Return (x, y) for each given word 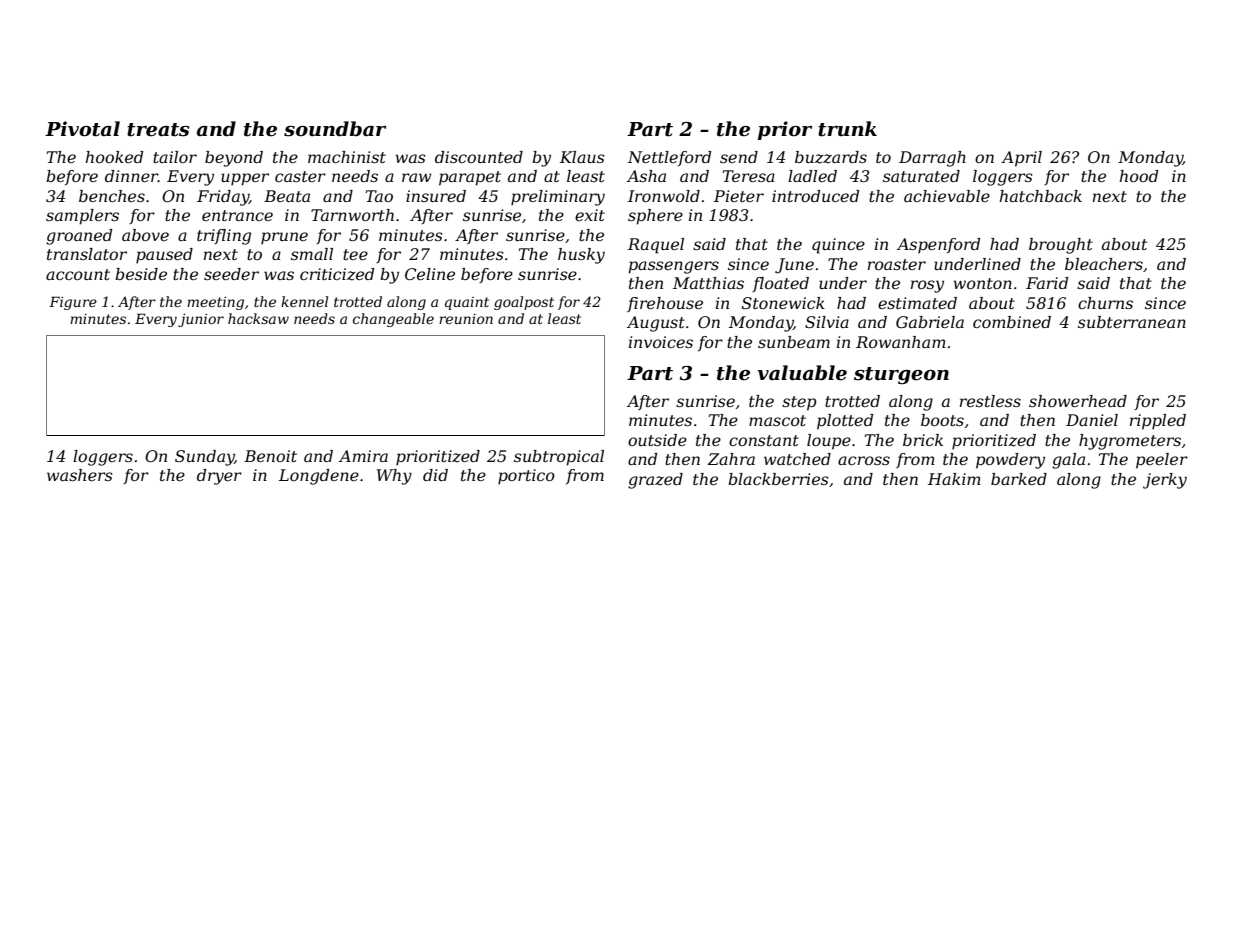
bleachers (1104, 264)
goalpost (524, 303)
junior (201, 320)
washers (80, 475)
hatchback (1041, 196)
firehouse (665, 304)
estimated (917, 303)
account (78, 274)
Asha (646, 176)
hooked (114, 157)
